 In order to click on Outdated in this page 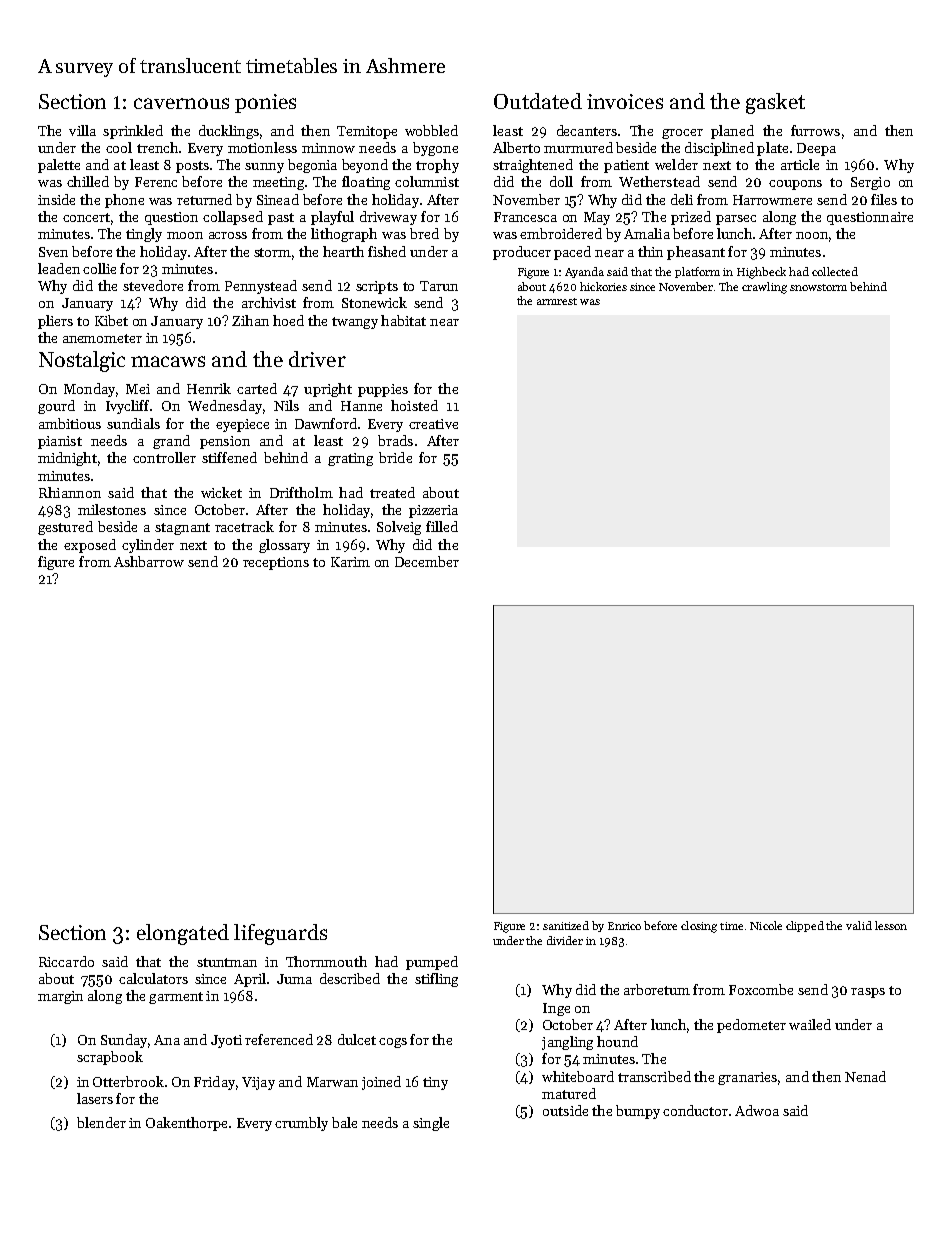, I will do `click(538, 101)`.
